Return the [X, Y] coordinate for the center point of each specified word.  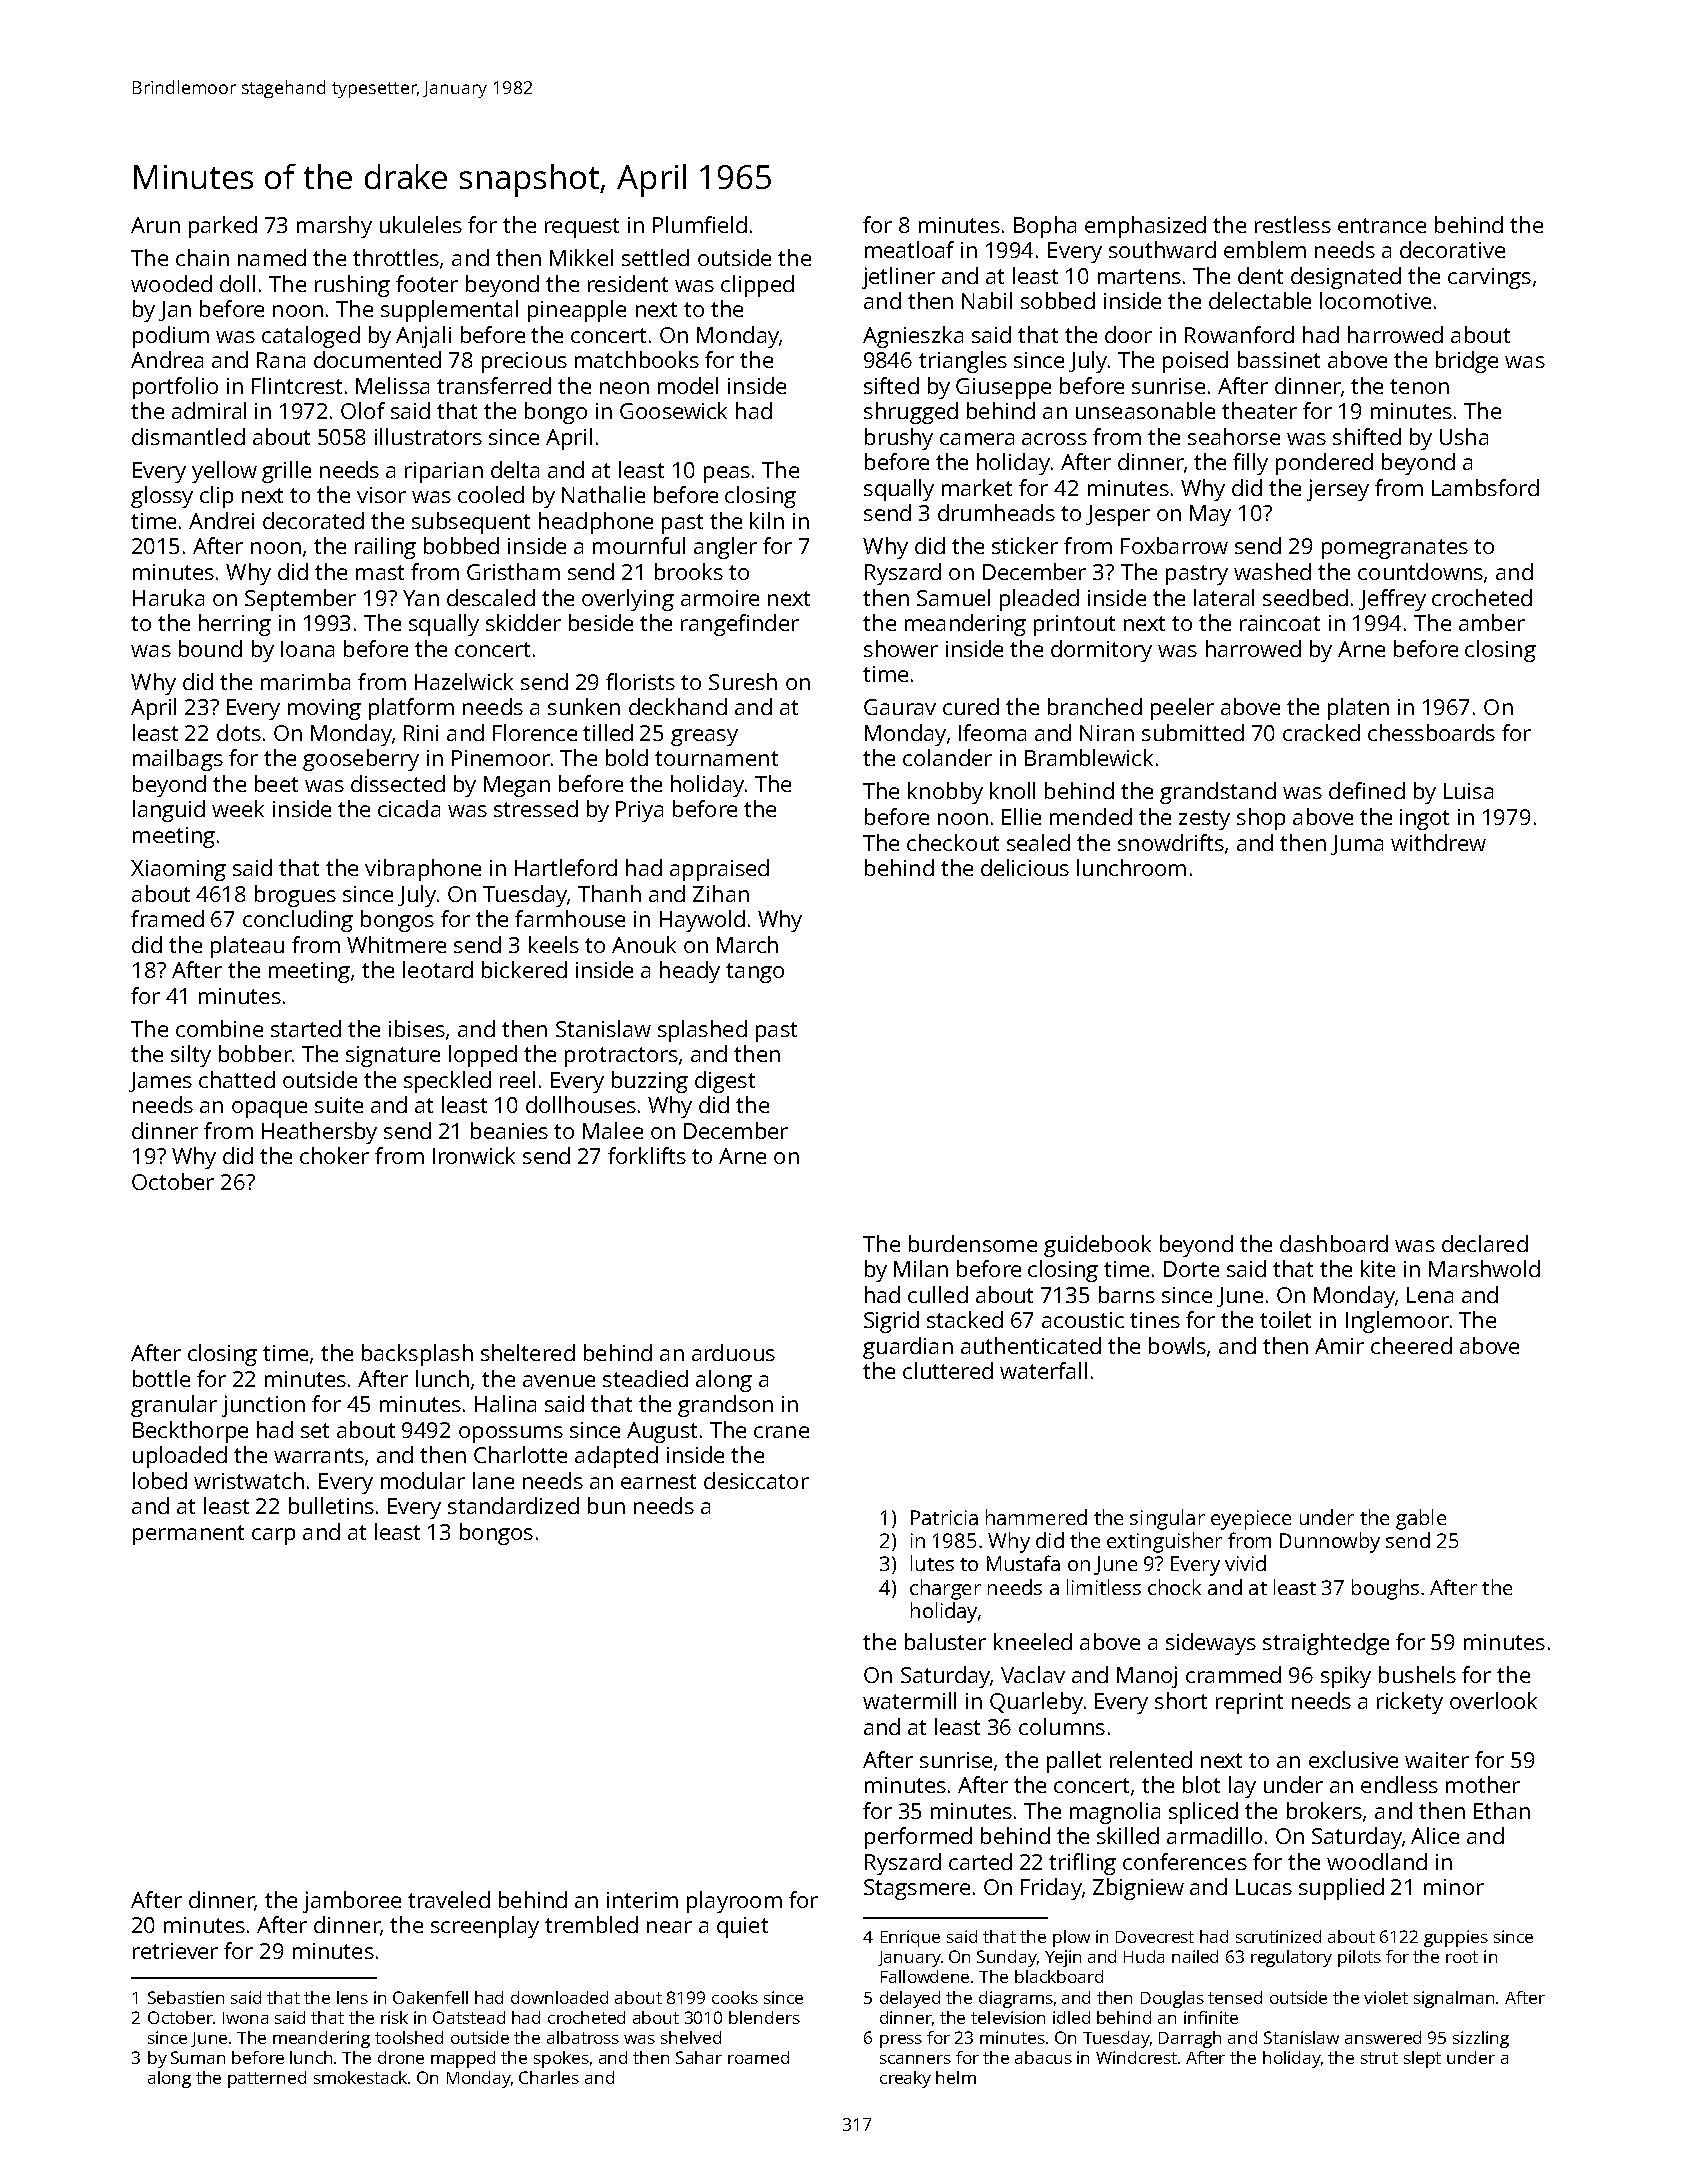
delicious [1025, 867]
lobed [160, 1480]
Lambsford [1485, 487]
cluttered [948, 1370]
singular [1167, 1519]
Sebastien [186, 1997]
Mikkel [581, 257]
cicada [409, 808]
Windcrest [1136, 2057]
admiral [209, 410]
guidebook [1097, 1246]
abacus [1043, 2057]
